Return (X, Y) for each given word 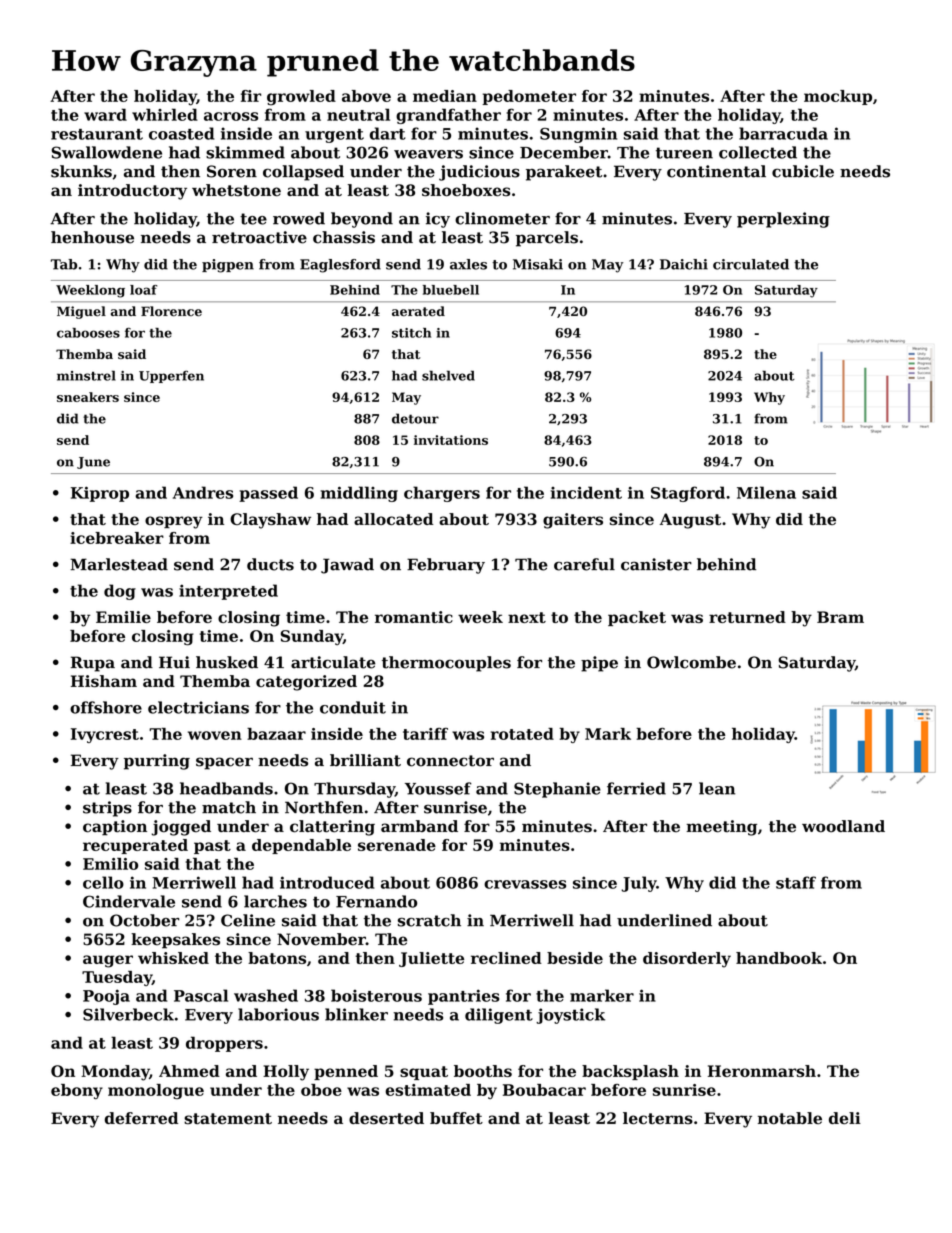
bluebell (451, 290)
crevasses (525, 884)
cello (103, 882)
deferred (141, 1118)
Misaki (538, 264)
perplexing (783, 220)
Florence (171, 311)
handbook (779, 958)
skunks (81, 171)
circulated (751, 264)
